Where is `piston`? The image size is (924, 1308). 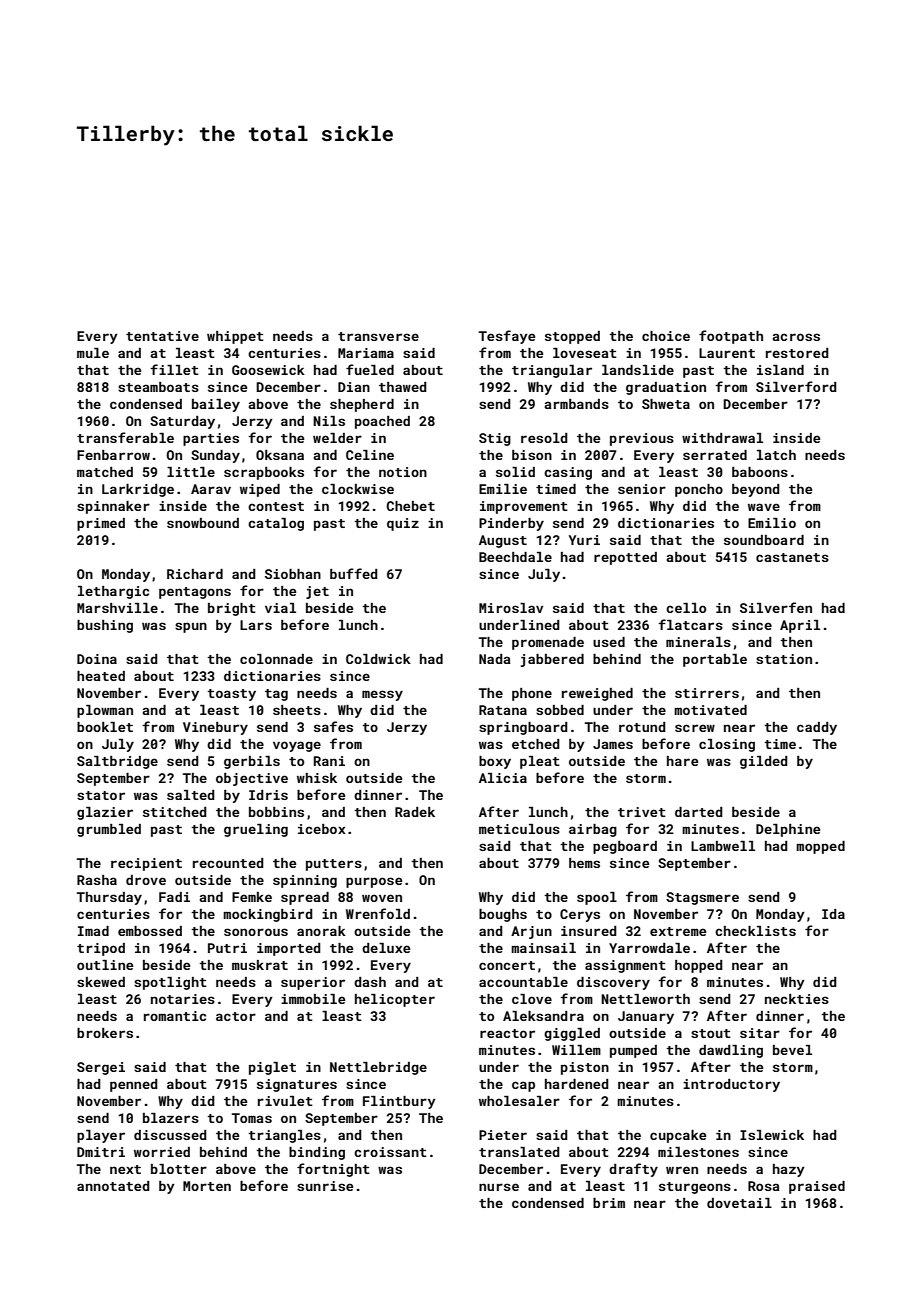 piston is located at coordinates (585, 1068).
